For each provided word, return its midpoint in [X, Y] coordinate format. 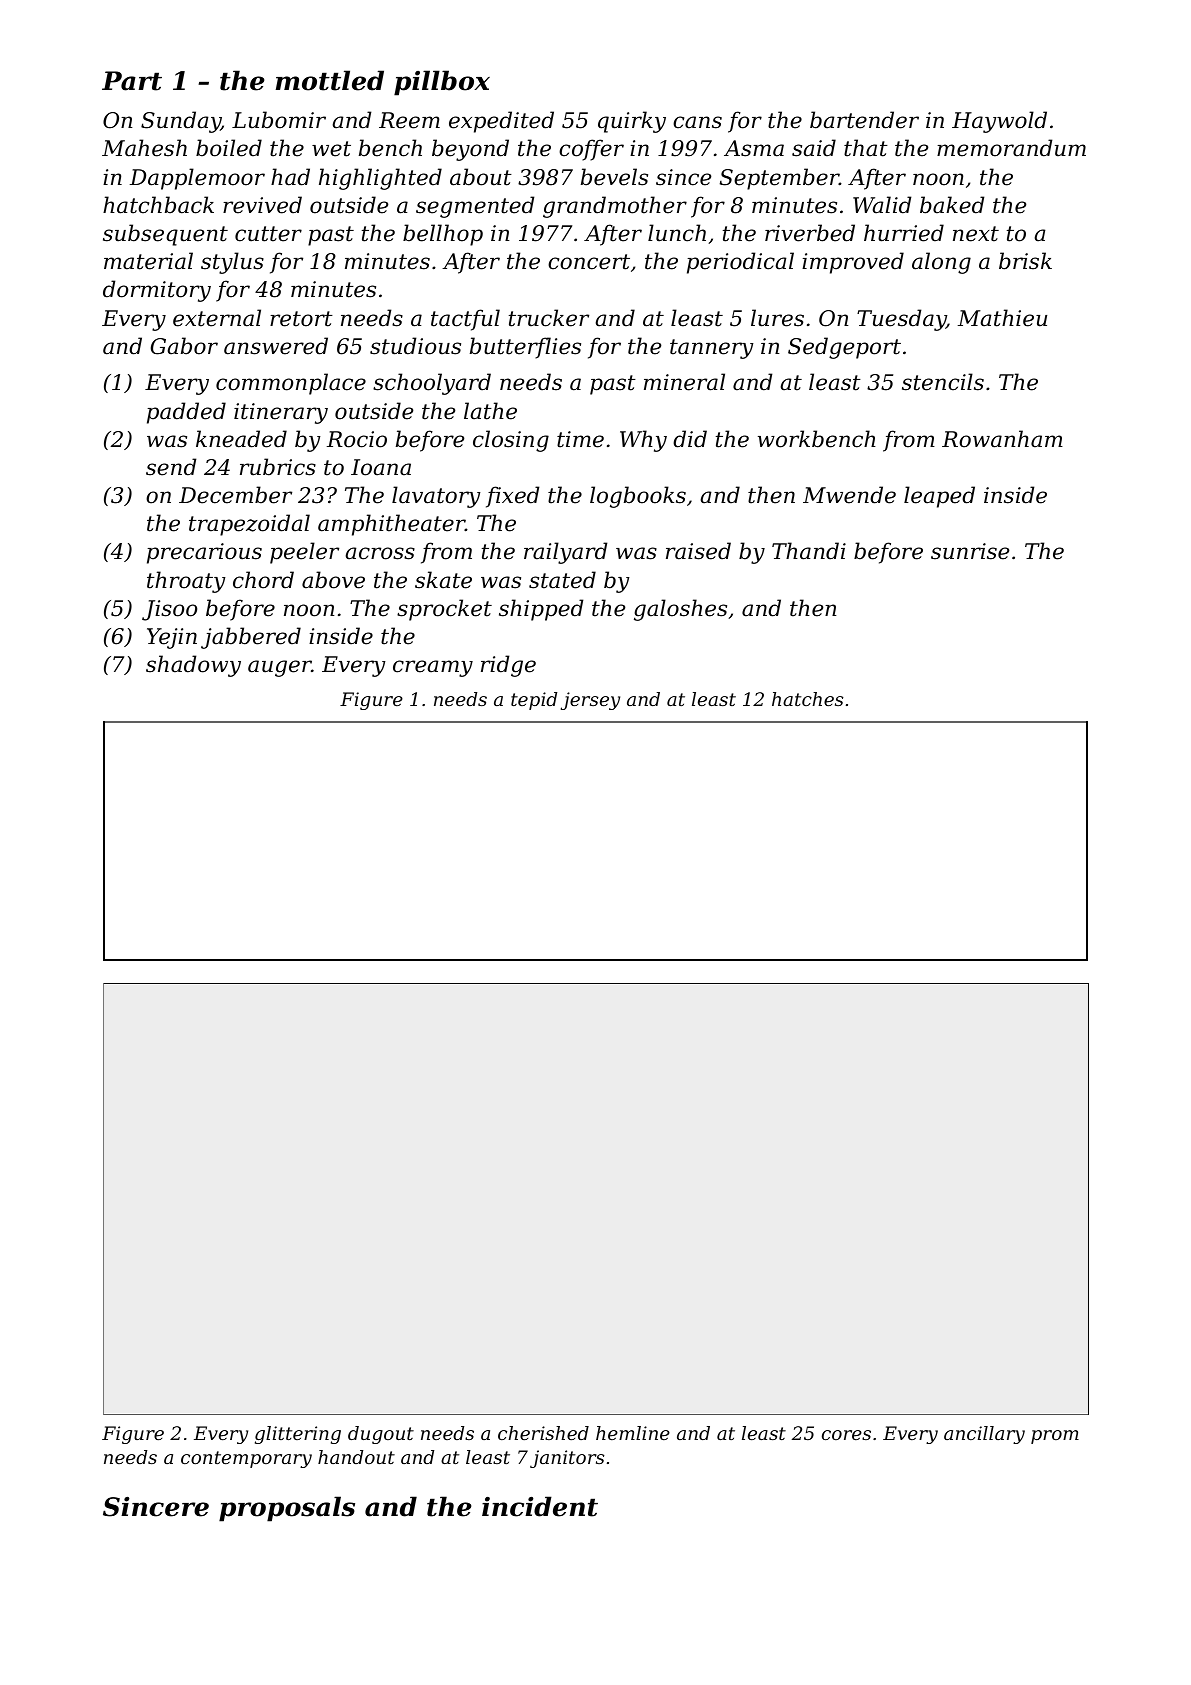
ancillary [984, 1435]
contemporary [246, 1459]
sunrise [970, 551]
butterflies [525, 348]
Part [132, 81]
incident [540, 1506]
